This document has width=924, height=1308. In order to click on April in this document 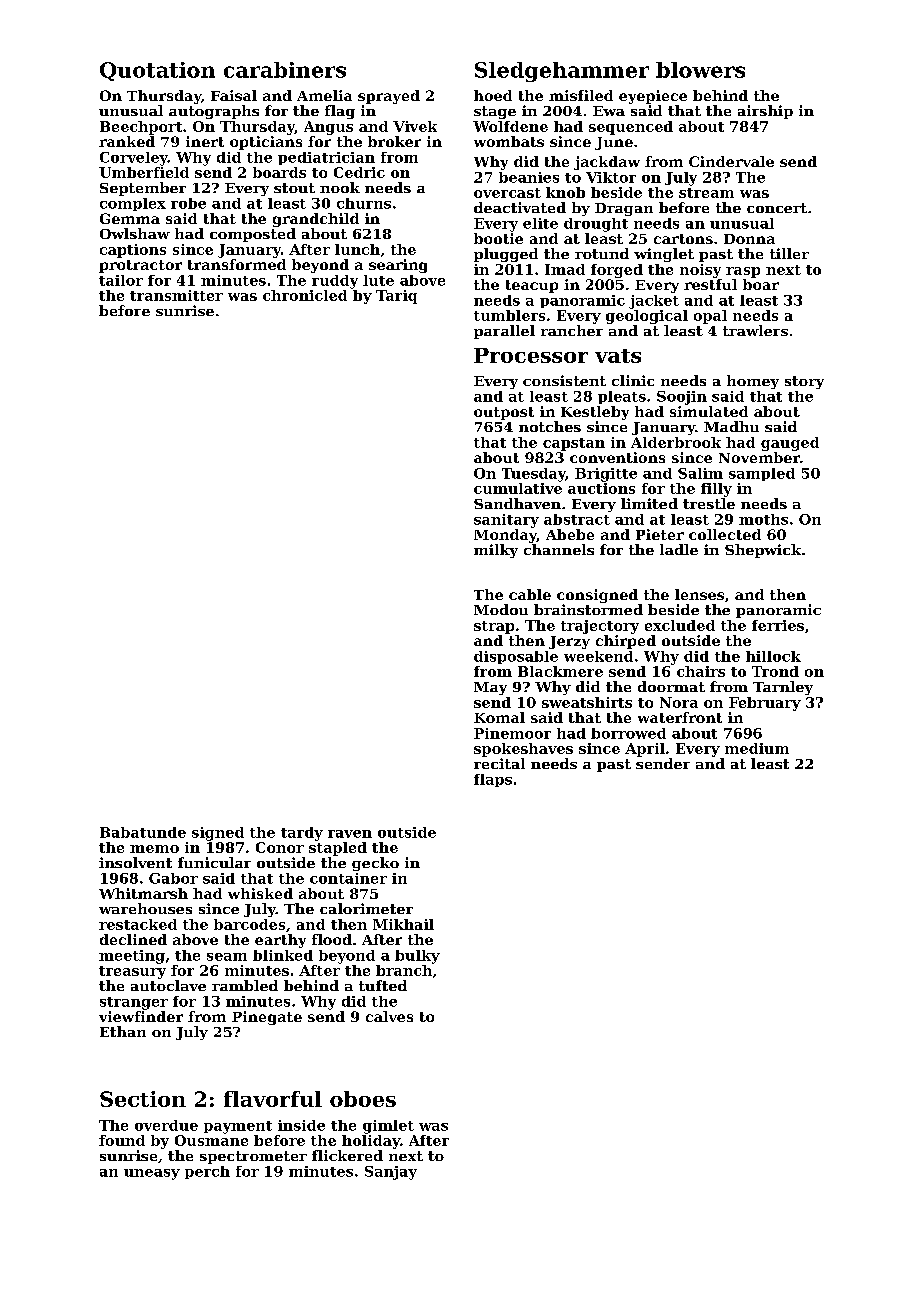, I will do `click(645, 750)`.
